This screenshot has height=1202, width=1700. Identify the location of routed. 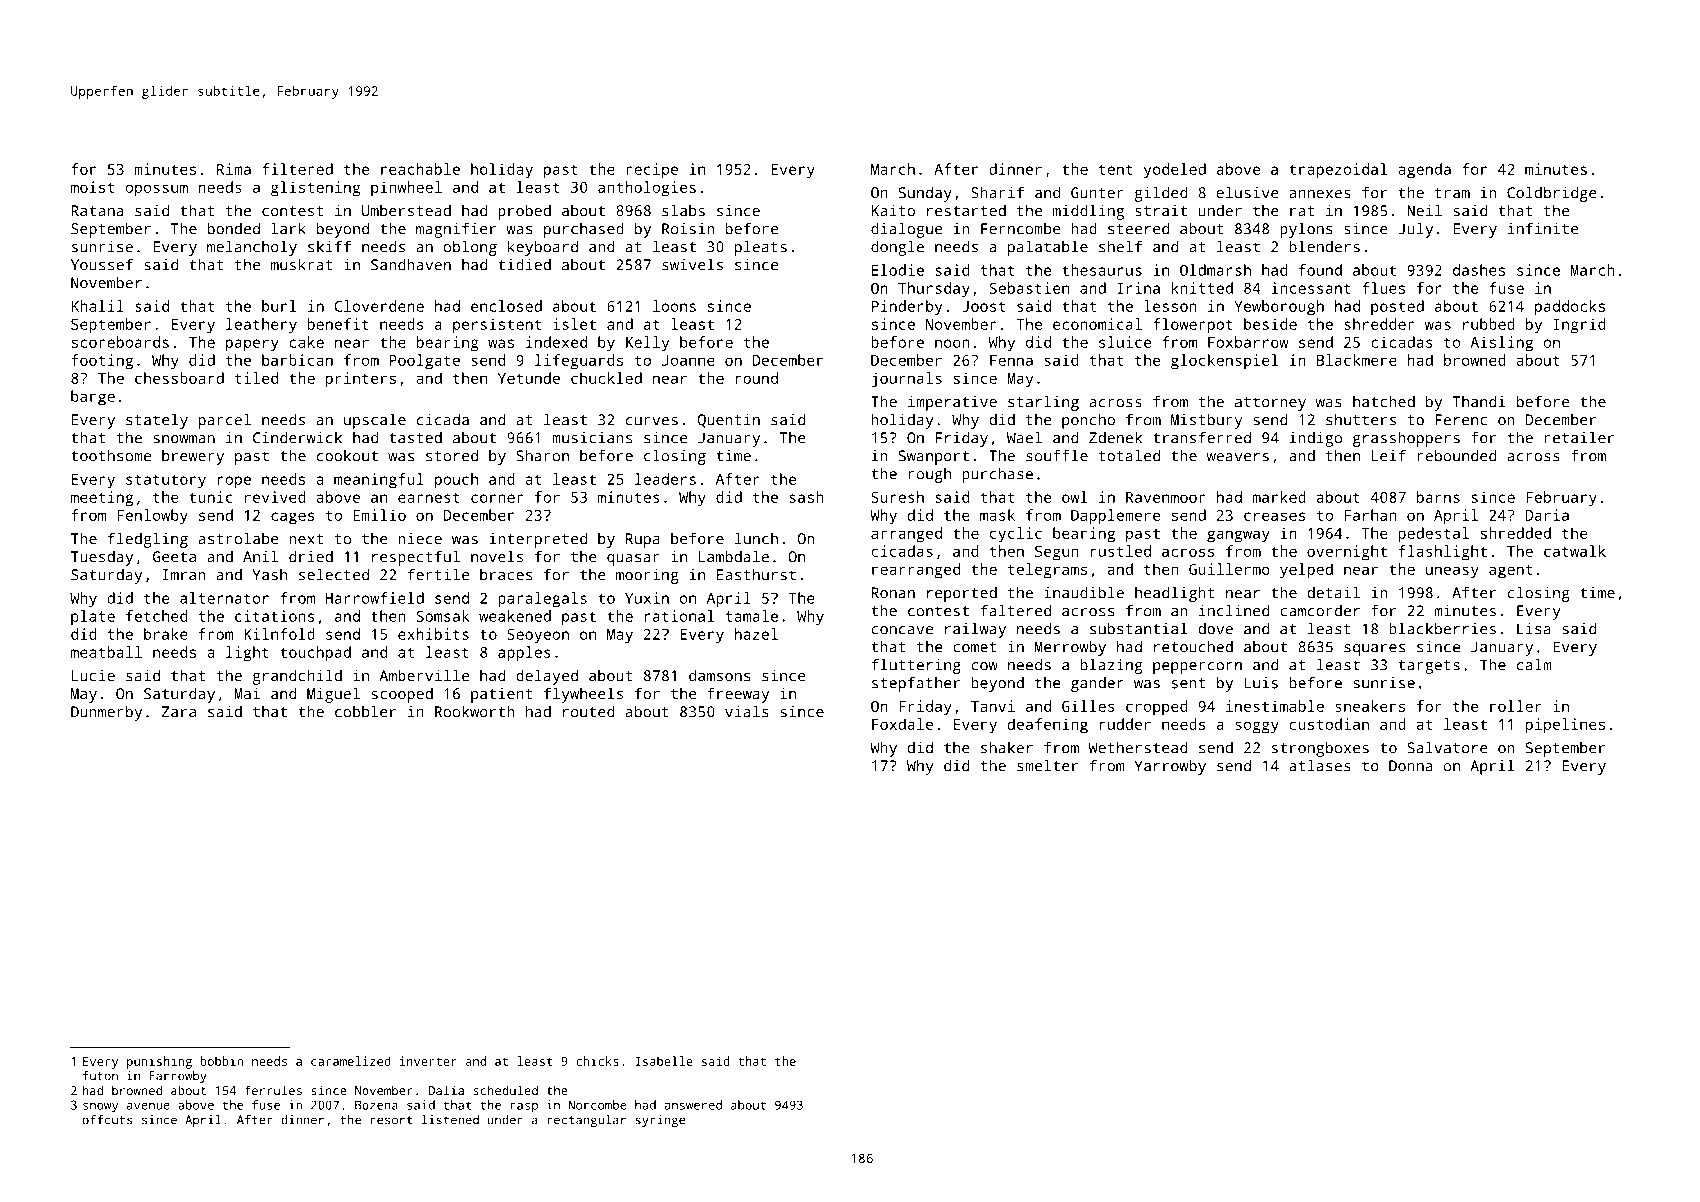
(589, 711).
